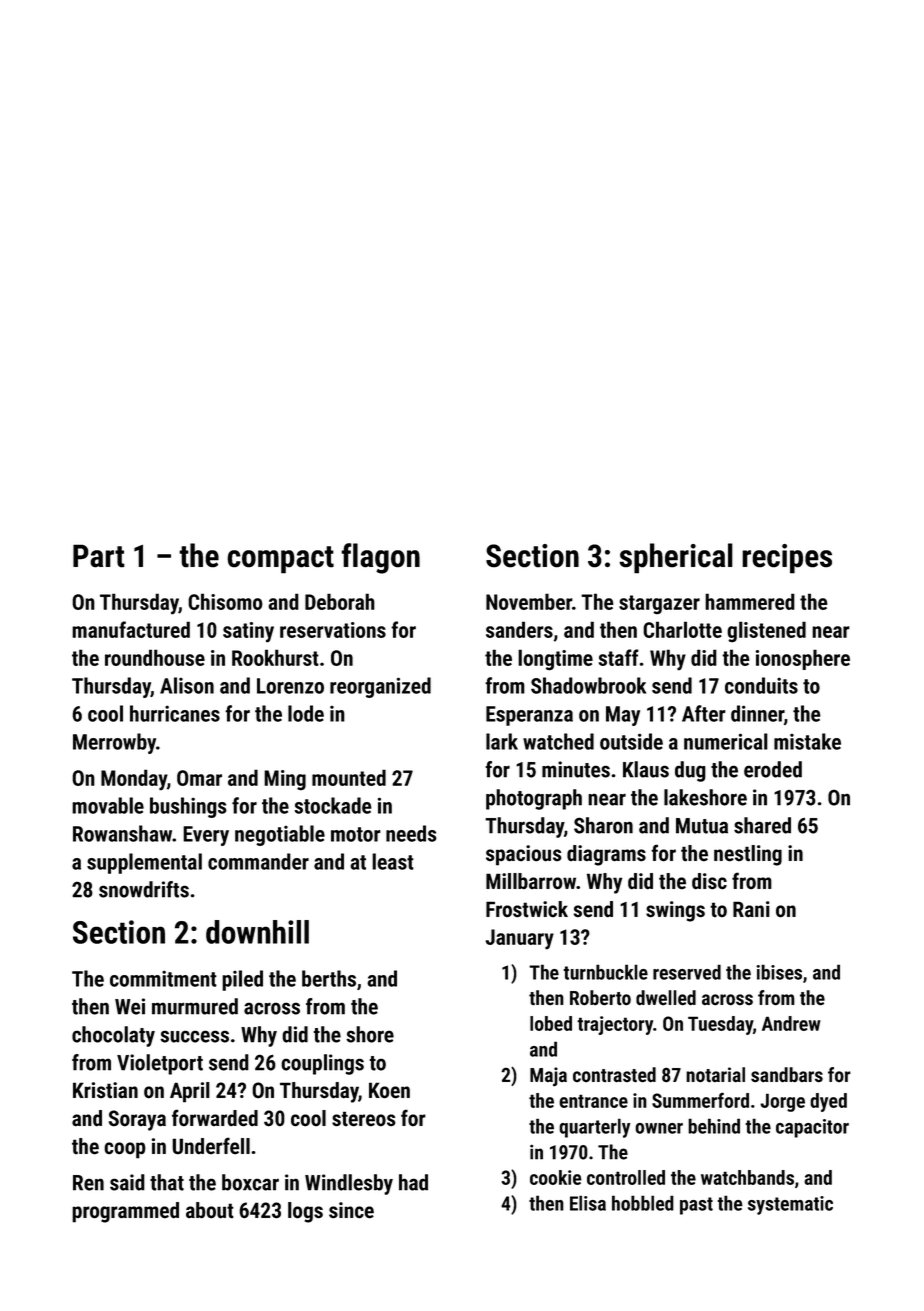 This document has height=1311, width=924. What do you see at coordinates (520, 939) in the document?
I see `January` at bounding box center [520, 939].
